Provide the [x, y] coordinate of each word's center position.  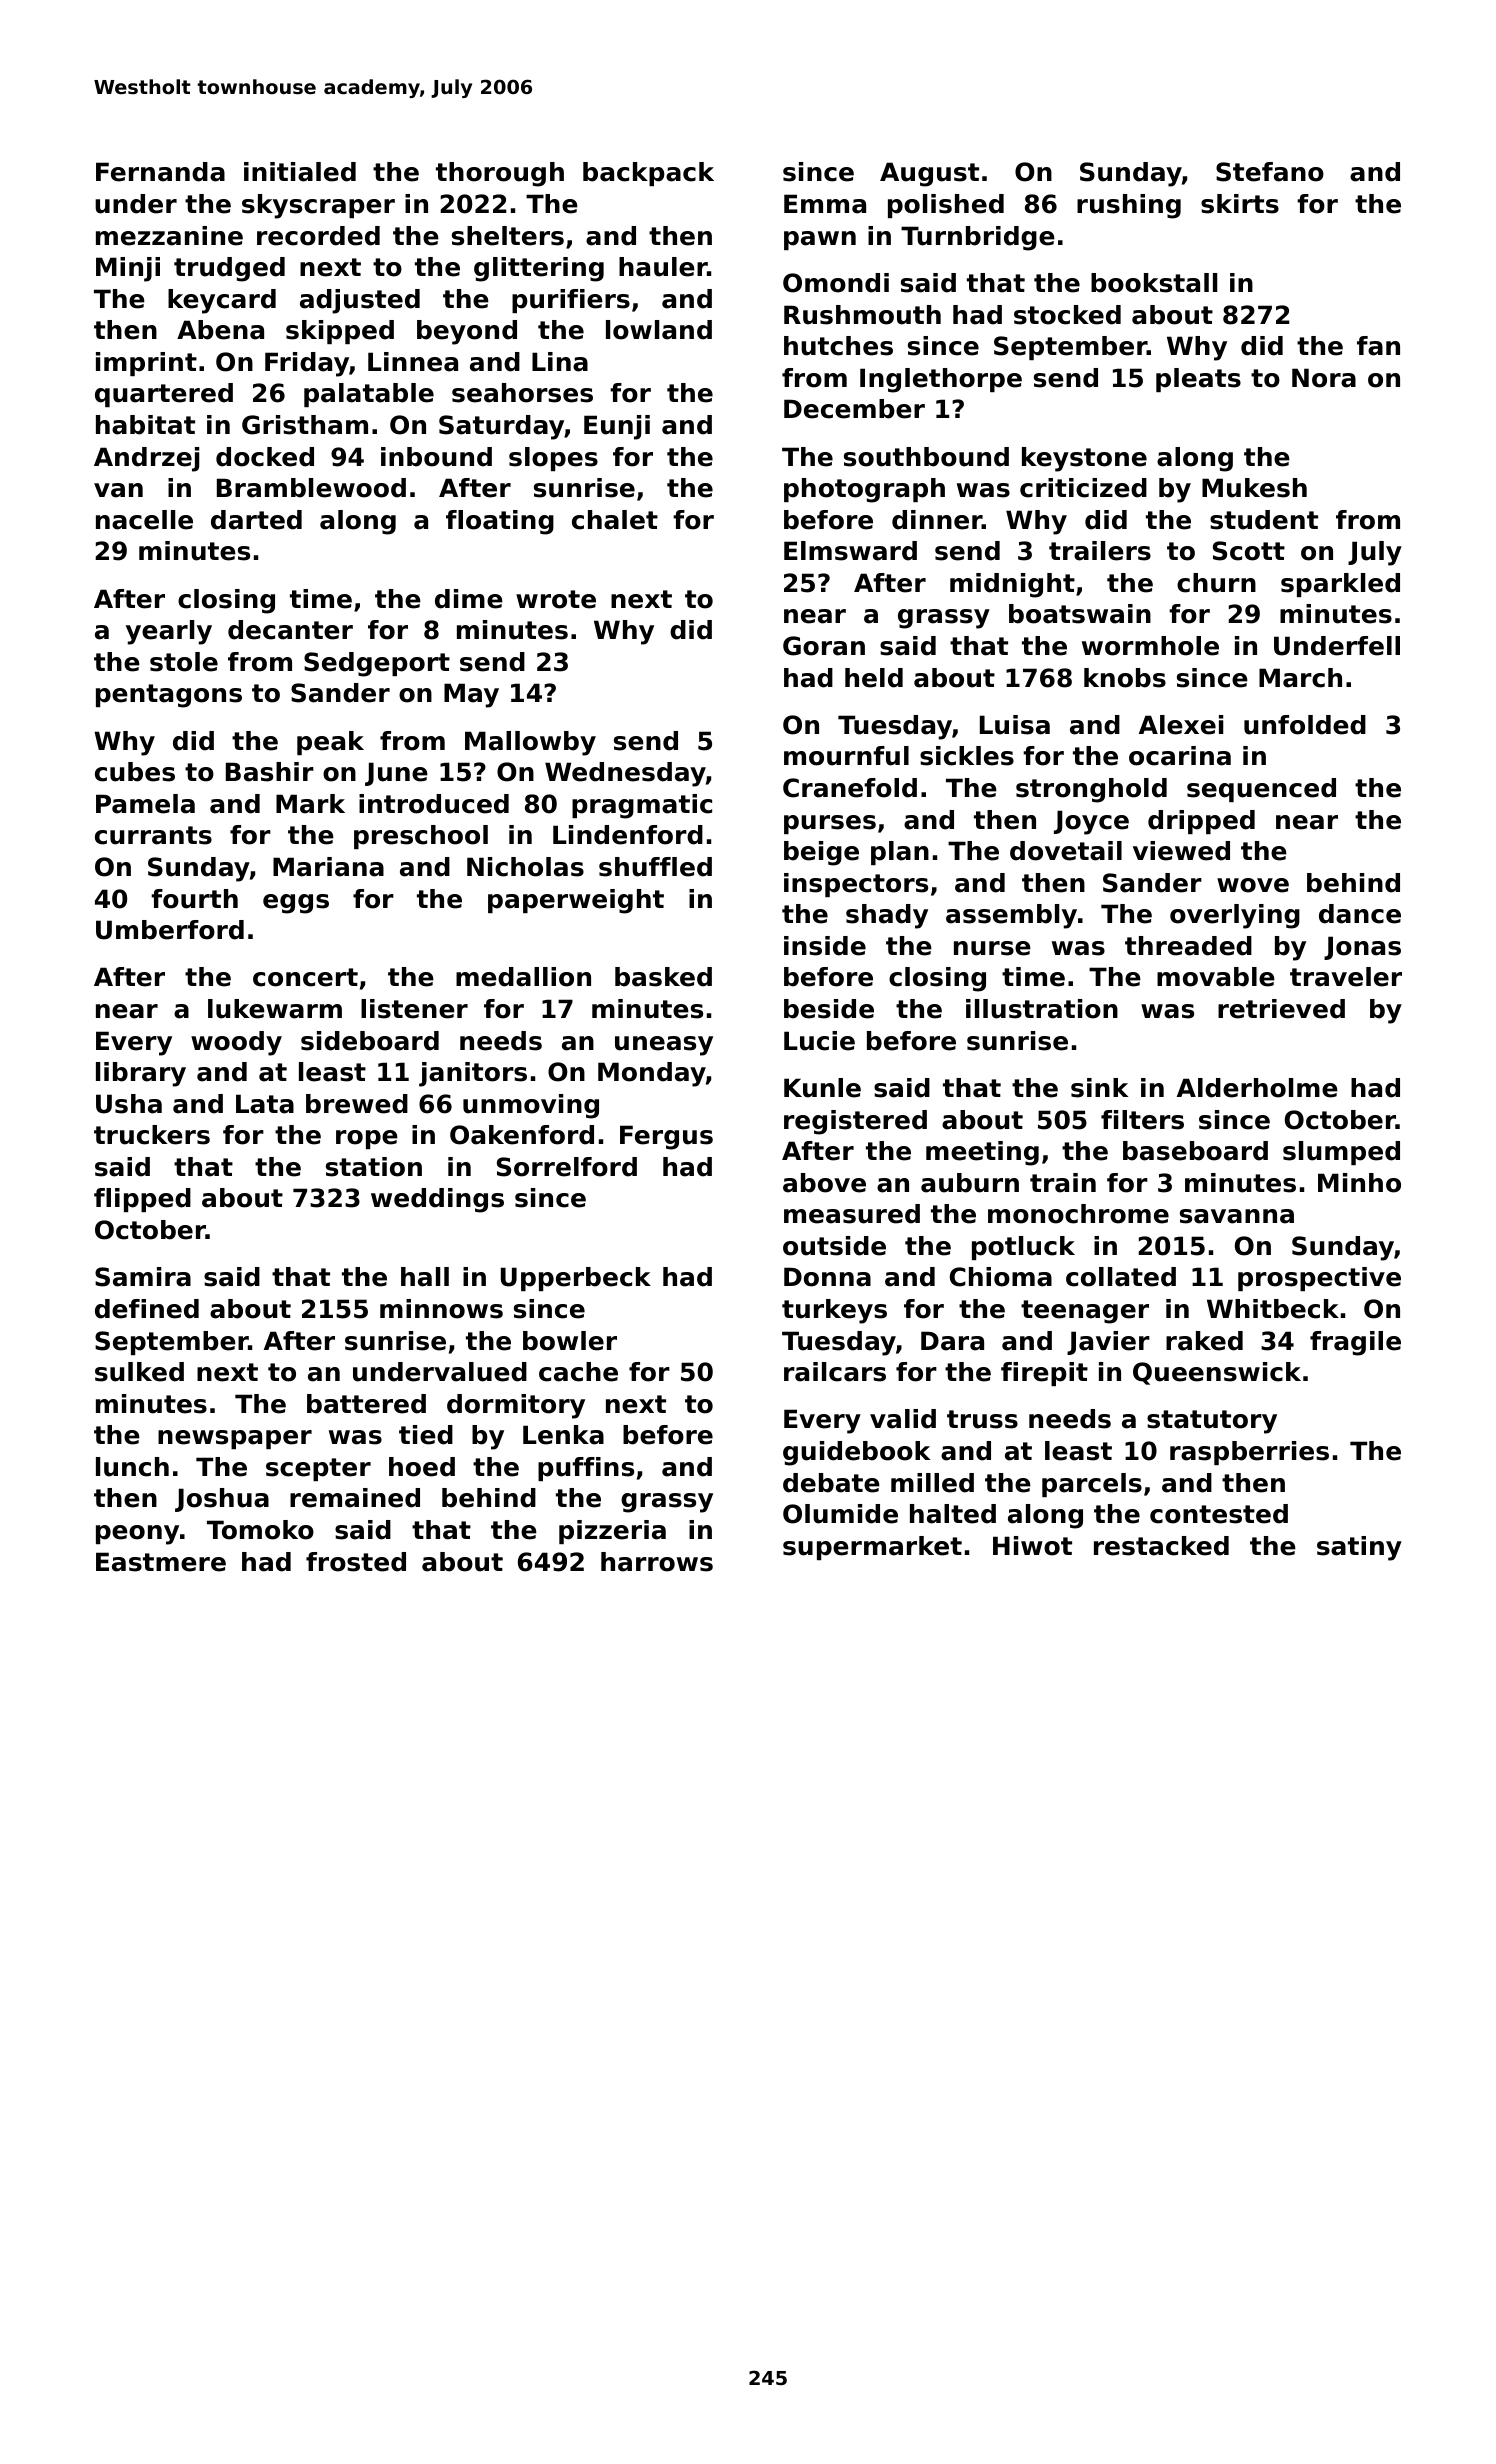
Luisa [1015, 725]
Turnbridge [978, 238]
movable [1216, 977]
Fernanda [160, 172]
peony [137, 1535]
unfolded [1305, 725]
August [929, 174]
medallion [523, 977]
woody [236, 1043]
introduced [434, 804]
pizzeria [612, 1532]
